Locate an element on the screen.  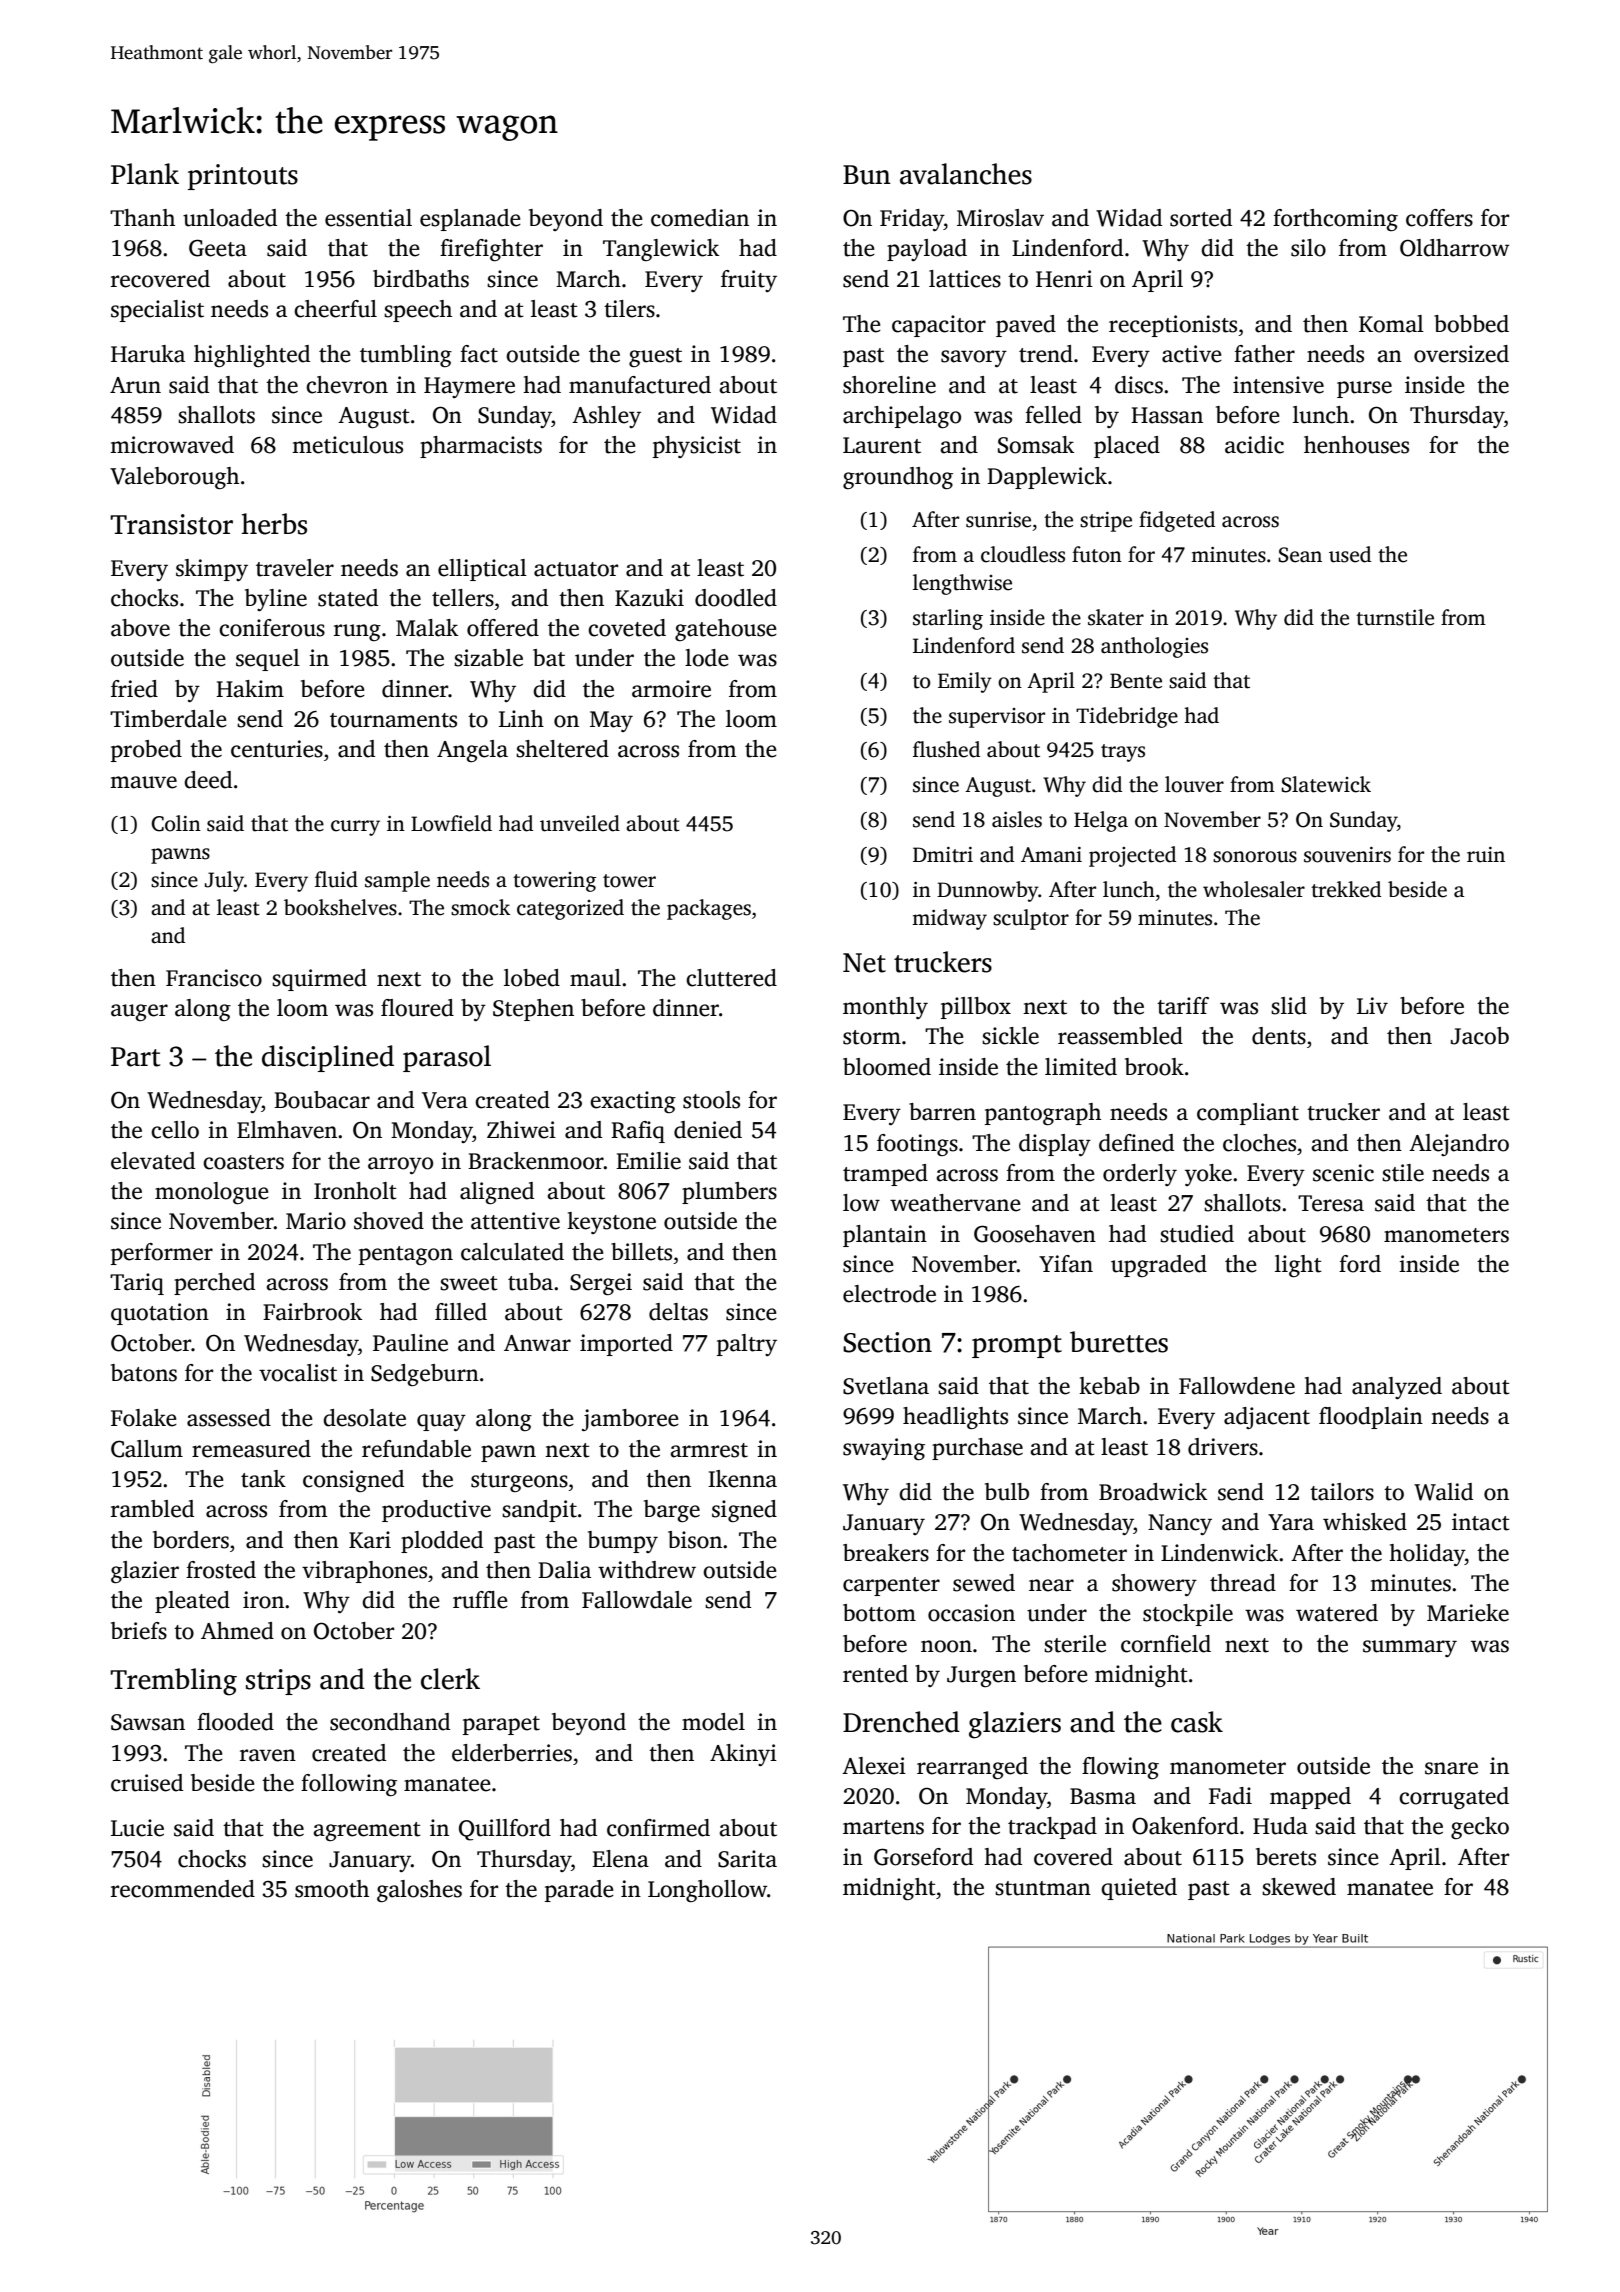
Tariq is located at coordinates (137, 1284).
